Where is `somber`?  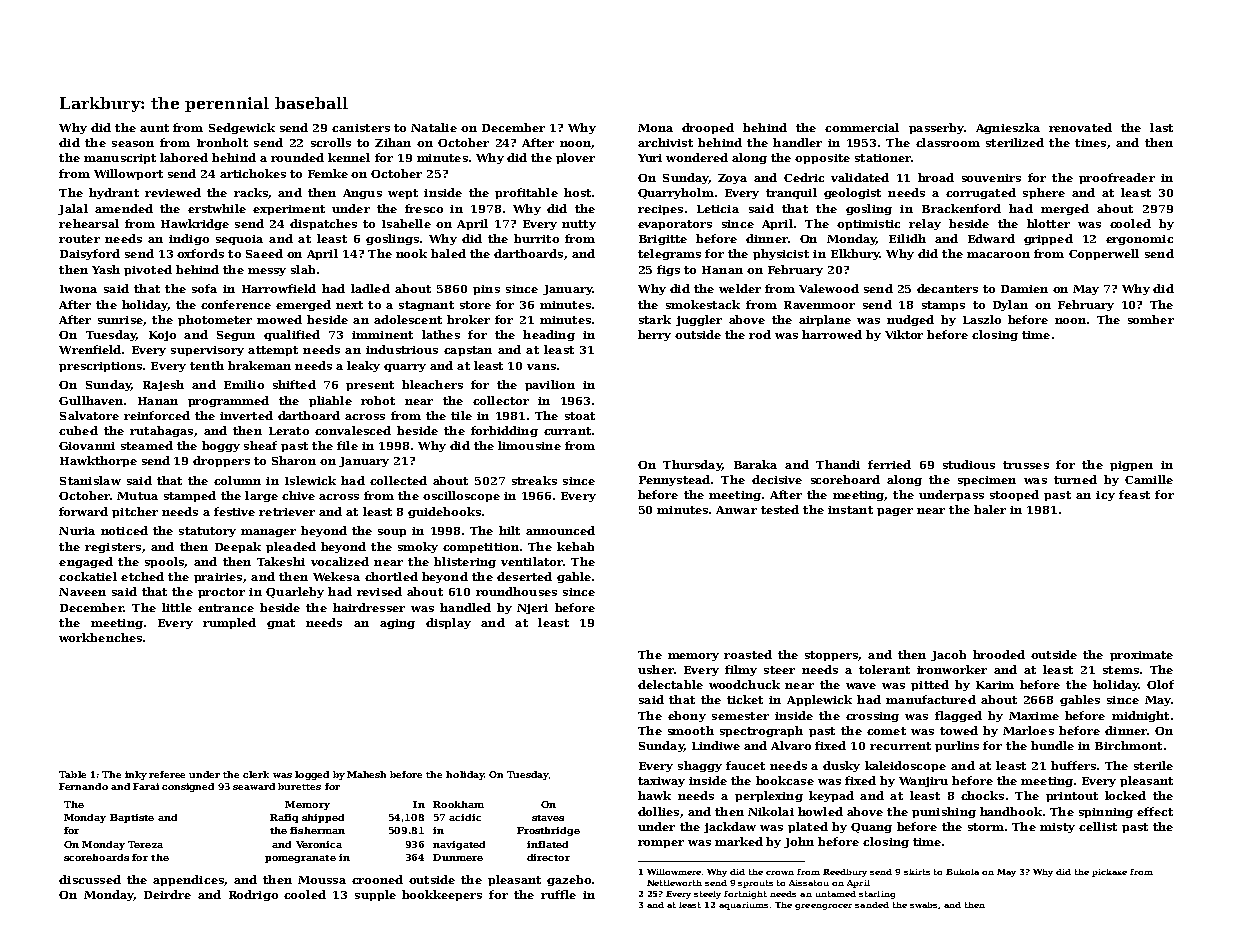
somber is located at coordinates (1151, 319).
